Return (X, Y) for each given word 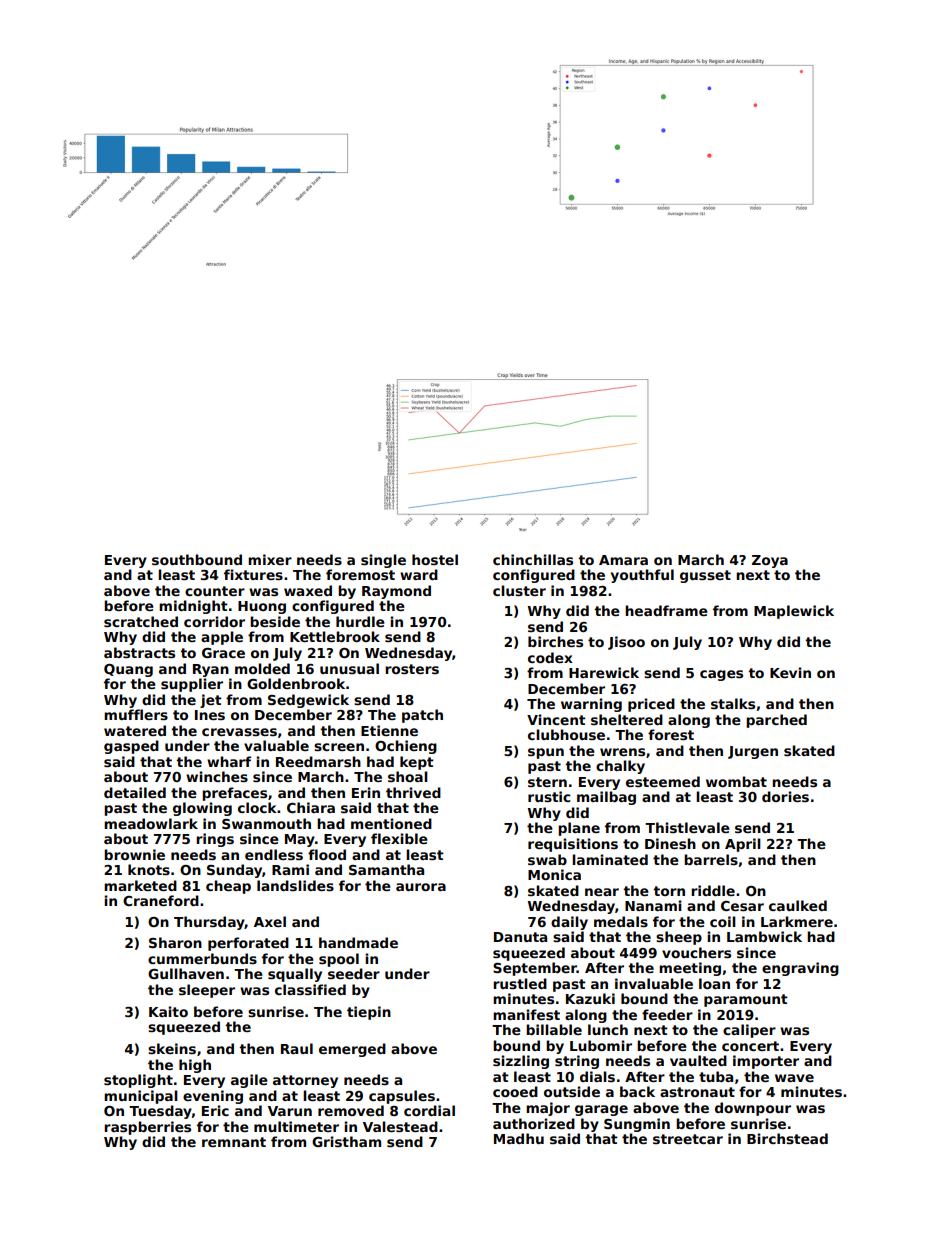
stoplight (138, 1081)
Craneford (161, 900)
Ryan (211, 670)
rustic (549, 796)
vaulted (698, 1060)
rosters (412, 669)
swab (547, 859)
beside (275, 621)
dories (785, 796)
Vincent (556, 719)
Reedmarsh (318, 761)
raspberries (147, 1128)
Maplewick (794, 612)
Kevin (790, 672)
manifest (526, 1014)
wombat (736, 781)
